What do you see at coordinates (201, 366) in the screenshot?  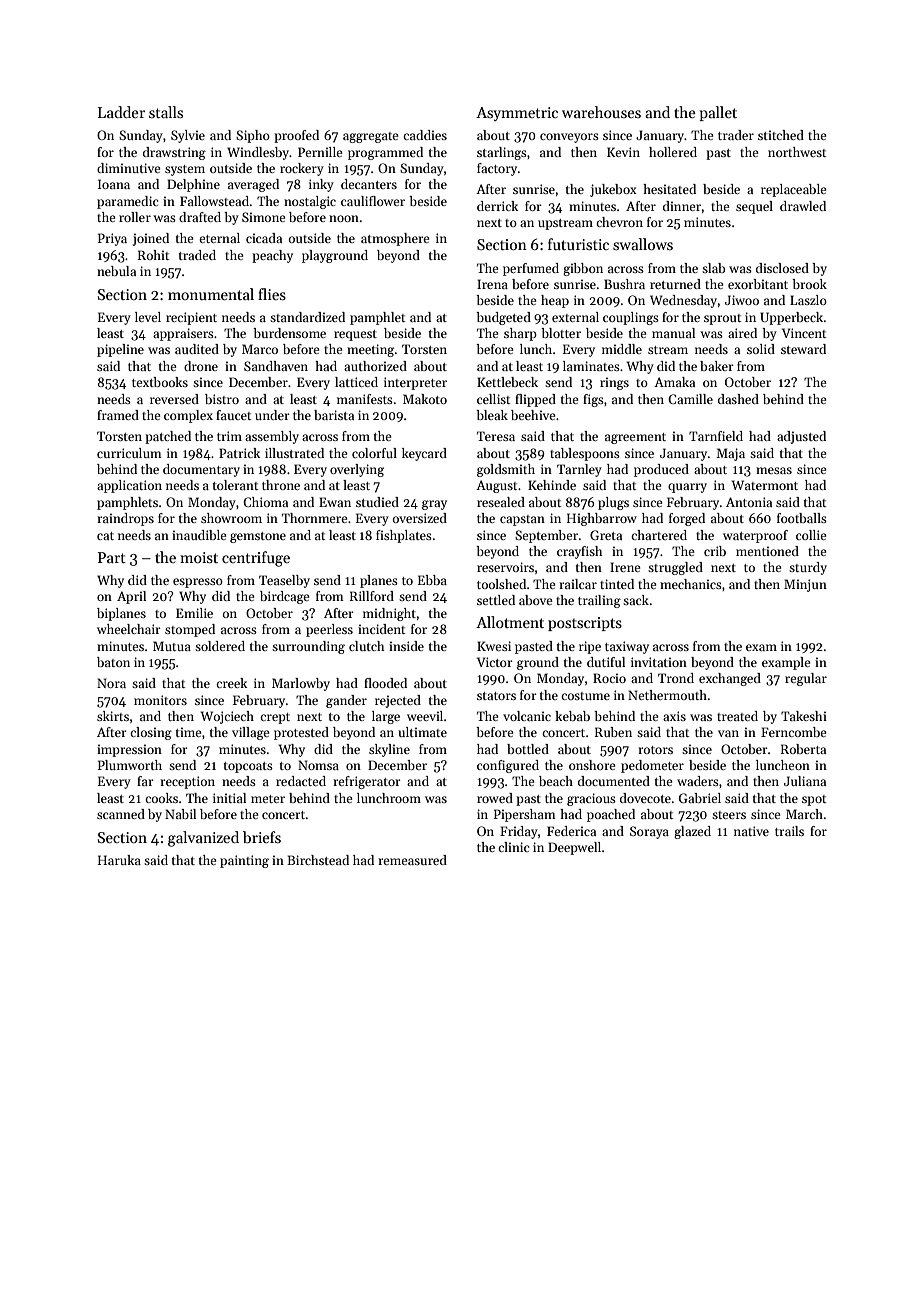 I see `drone` at bounding box center [201, 366].
